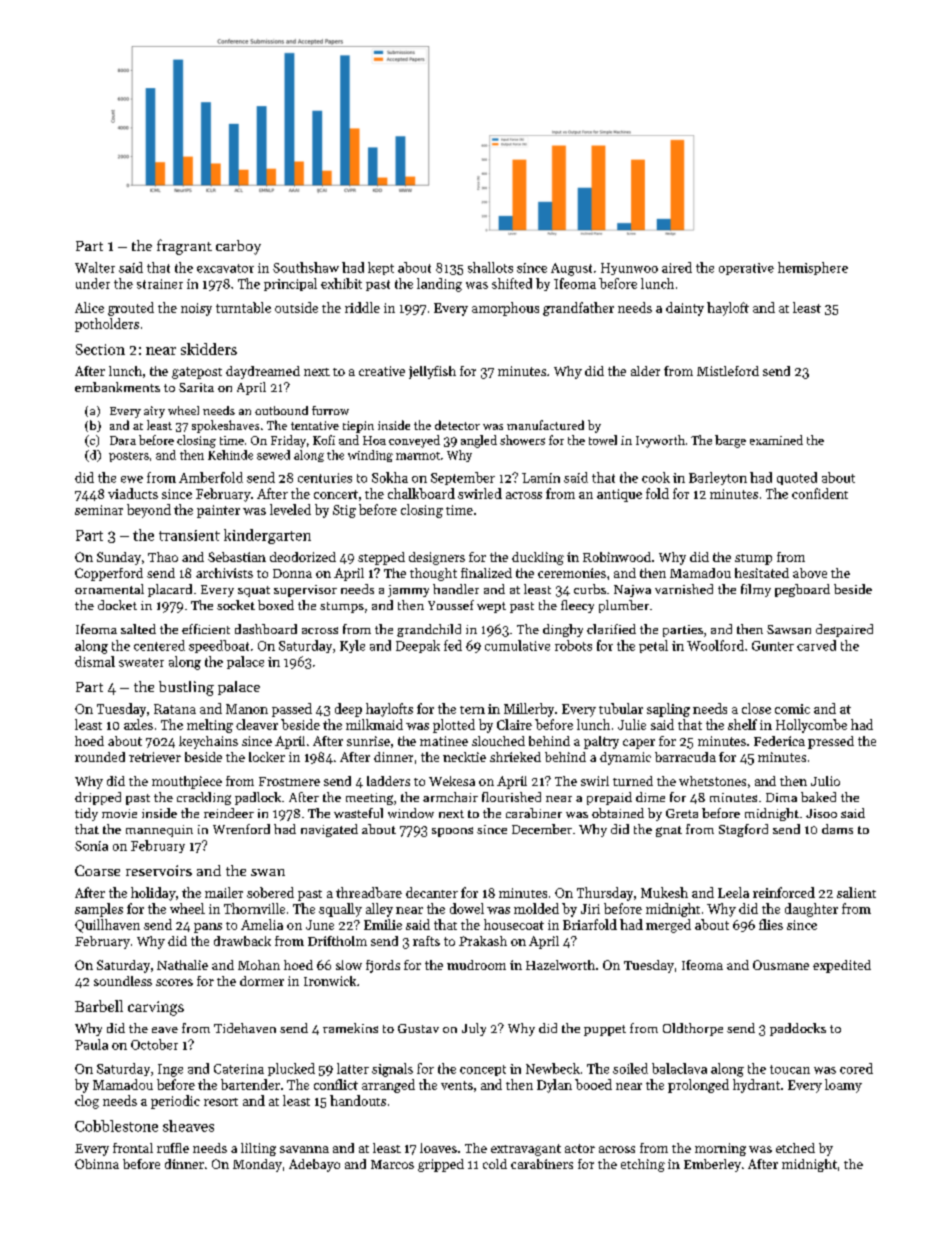 The height and width of the screenshot is (1233, 952). What do you see at coordinates (715, 645) in the screenshot?
I see `Woolford` at bounding box center [715, 645].
